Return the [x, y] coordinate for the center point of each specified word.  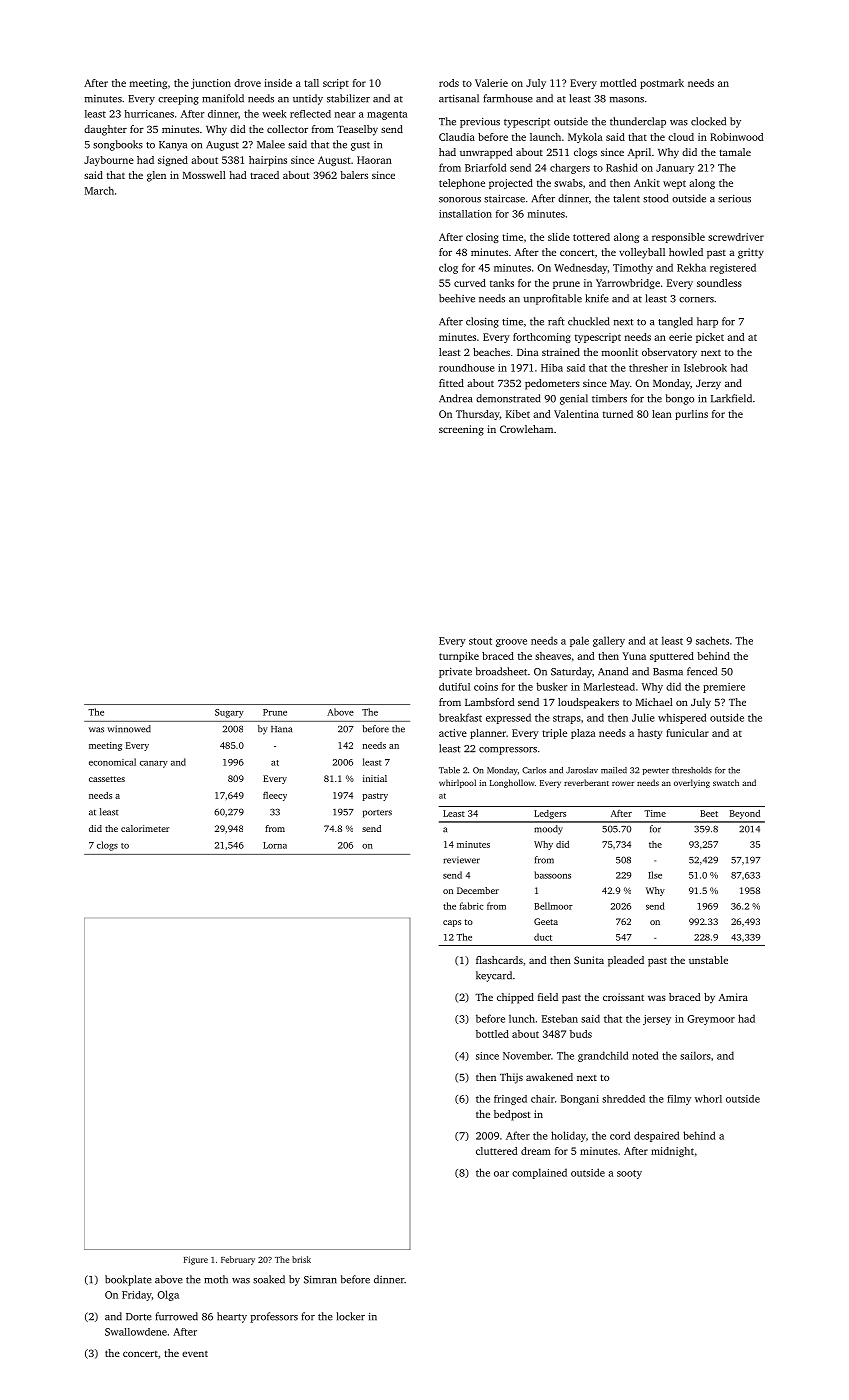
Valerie [491, 83]
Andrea [455, 398]
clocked [708, 121]
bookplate [128, 1280]
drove [247, 83]
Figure [196, 1260]
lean [662, 414]
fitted [451, 383]
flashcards [499, 960]
